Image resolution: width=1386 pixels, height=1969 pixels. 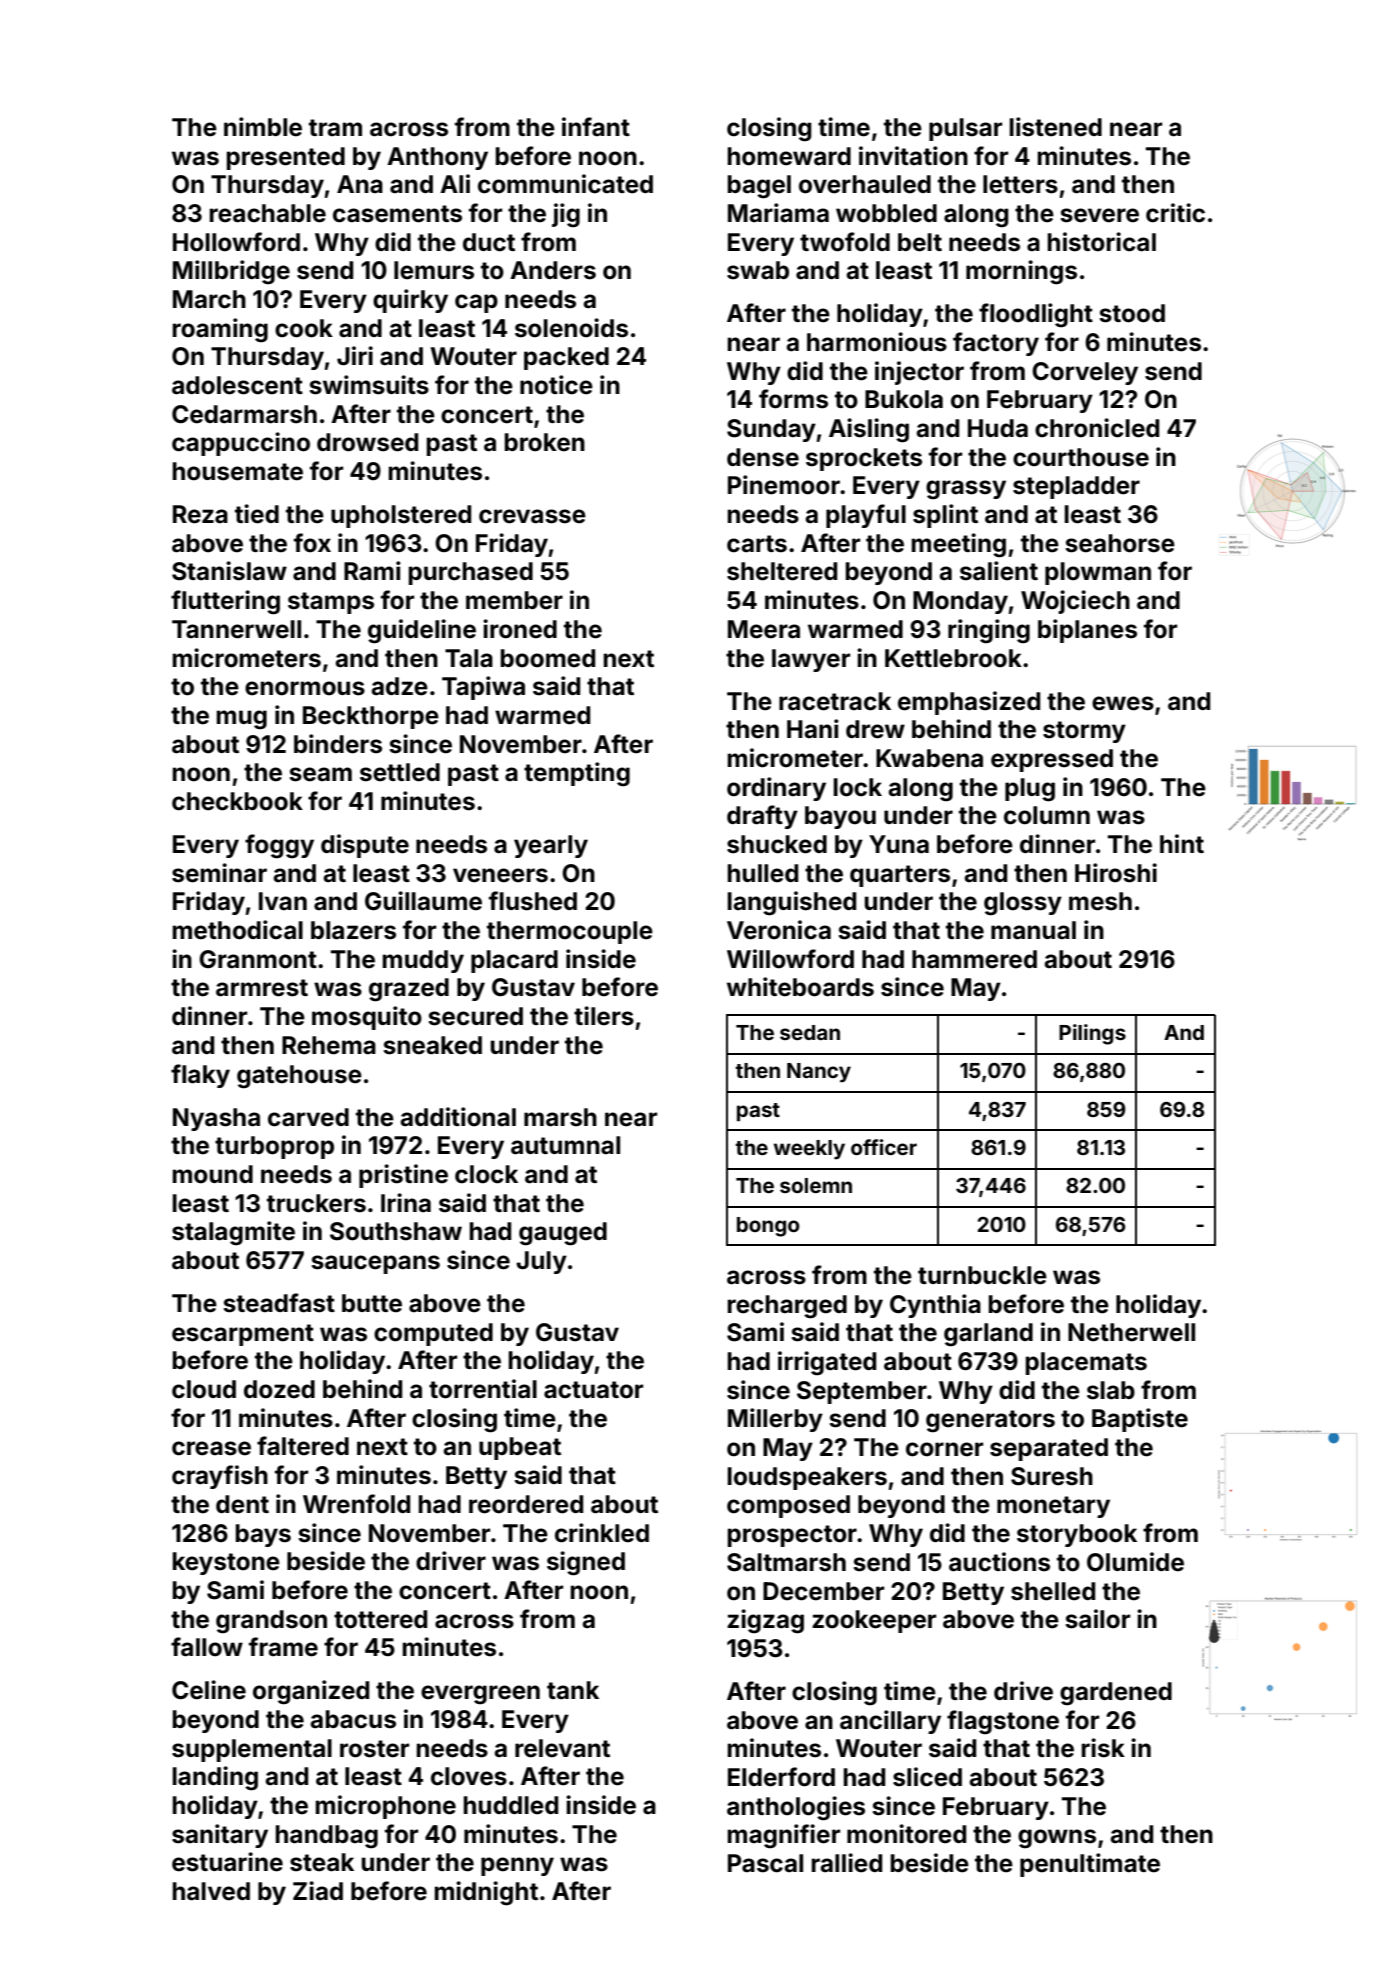 What do you see at coordinates (308, 1117) in the image?
I see `carved` at bounding box center [308, 1117].
